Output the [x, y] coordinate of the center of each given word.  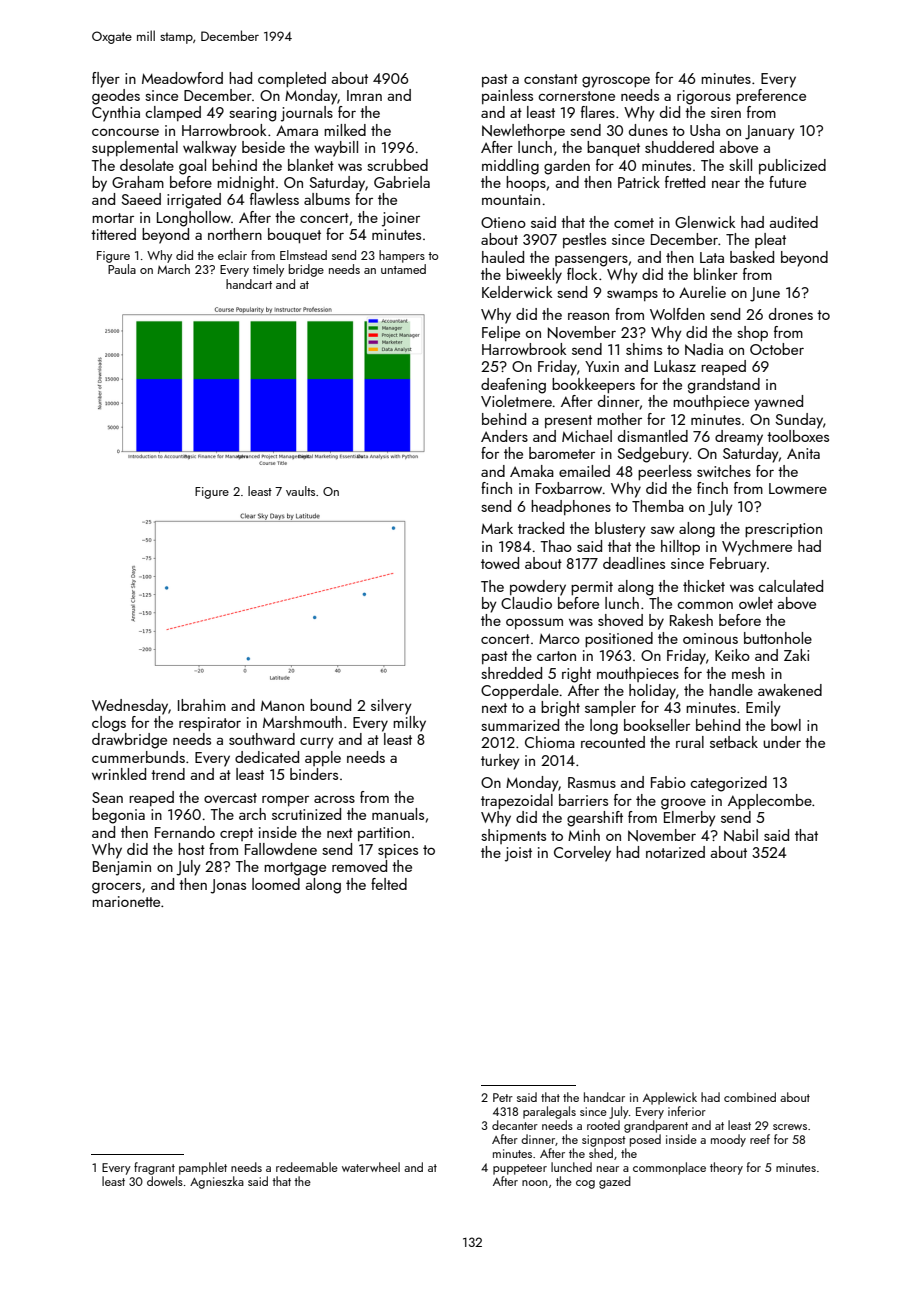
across [334, 799]
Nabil [741, 835]
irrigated [194, 201]
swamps [632, 295]
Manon [282, 705]
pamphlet [203, 1168]
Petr [503, 1097]
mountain [511, 199]
